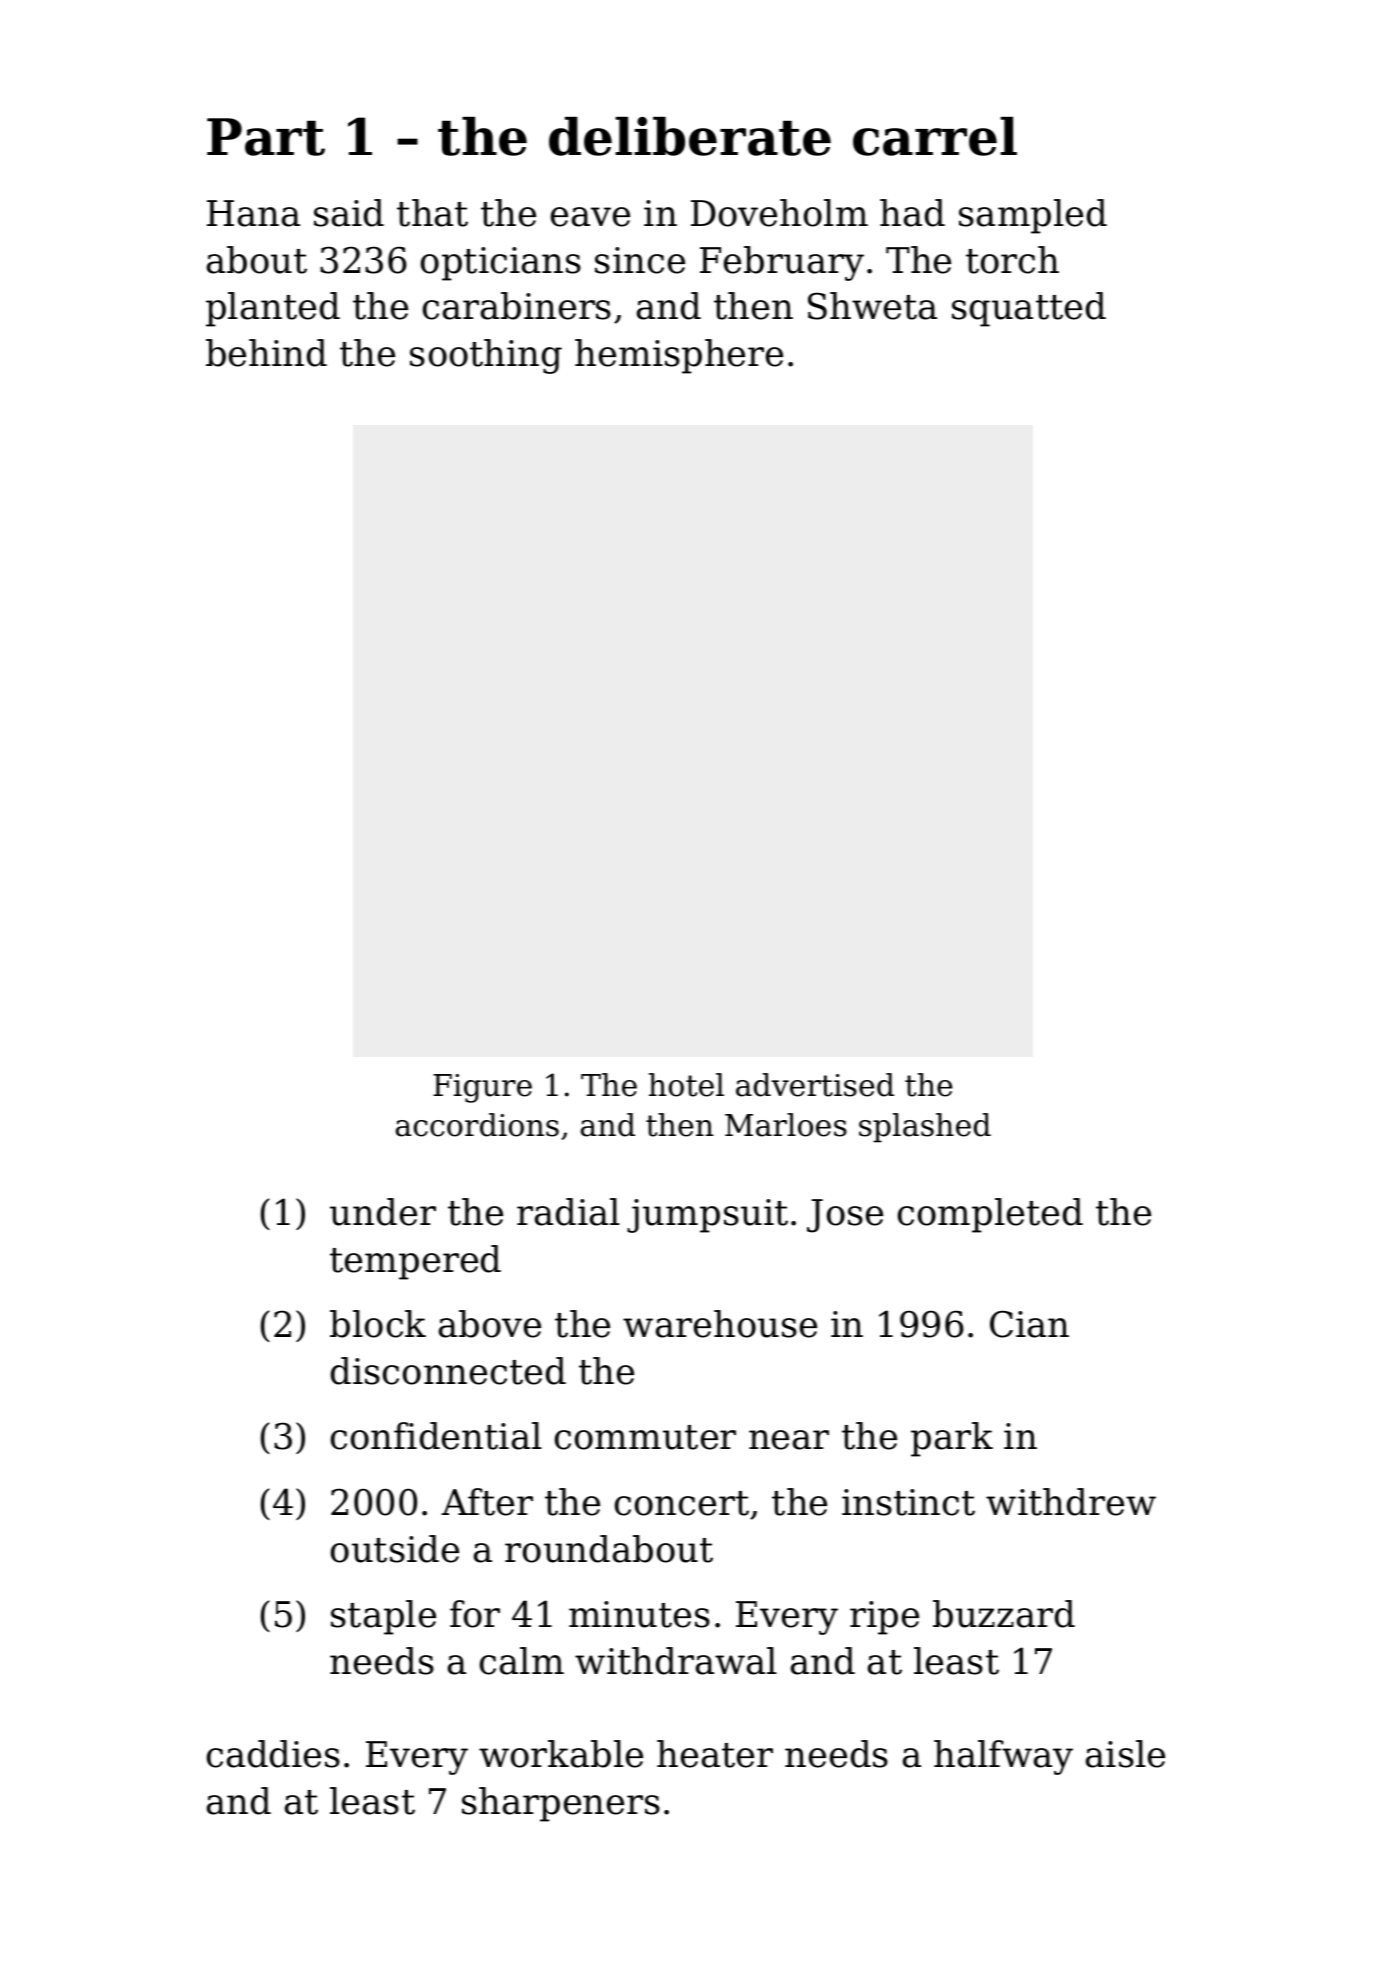 The width and height of the screenshot is (1386, 1969). Describe the element at coordinates (1029, 309) in the screenshot. I see `squatted` at that location.
